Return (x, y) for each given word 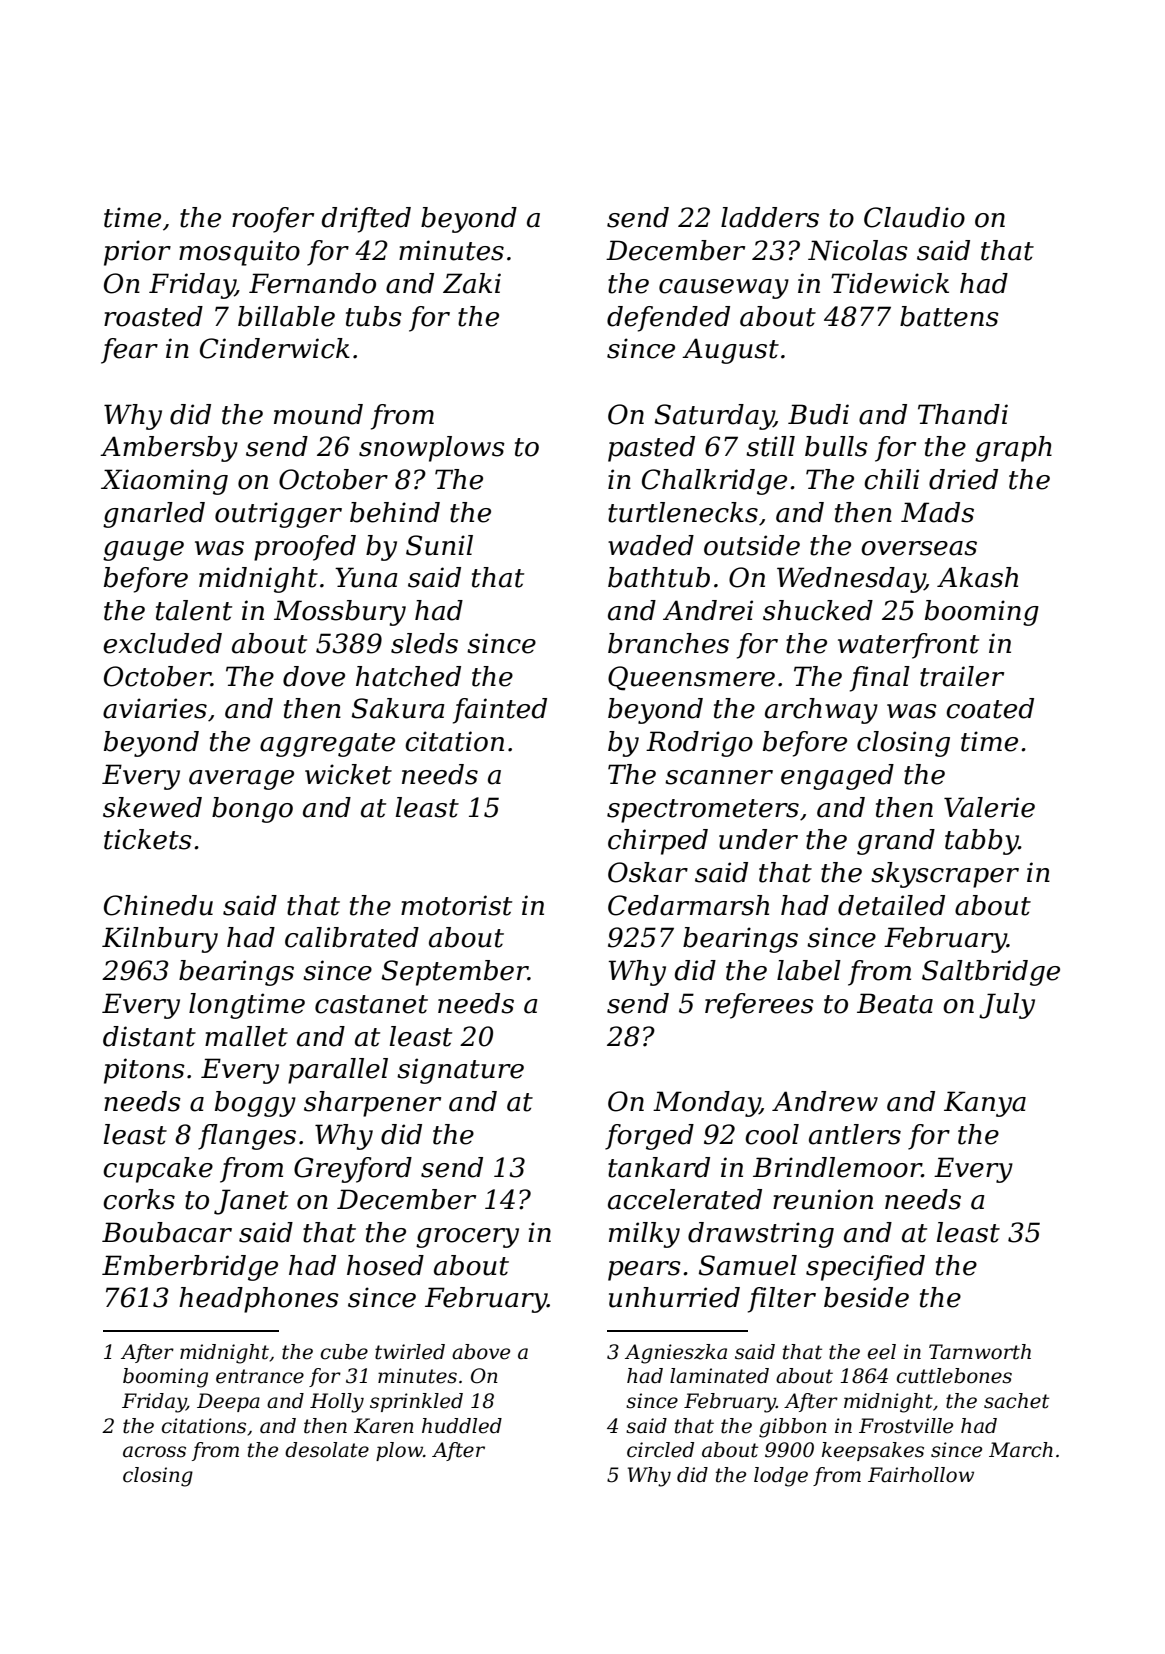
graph (1013, 449)
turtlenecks (683, 512)
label (809, 970)
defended (668, 319)
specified (865, 1268)
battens (949, 316)
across (154, 1452)
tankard (659, 1167)
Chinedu (158, 905)
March (1021, 1450)
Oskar (648, 872)
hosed (385, 1265)
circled (660, 1450)
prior (137, 253)
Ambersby (169, 449)
